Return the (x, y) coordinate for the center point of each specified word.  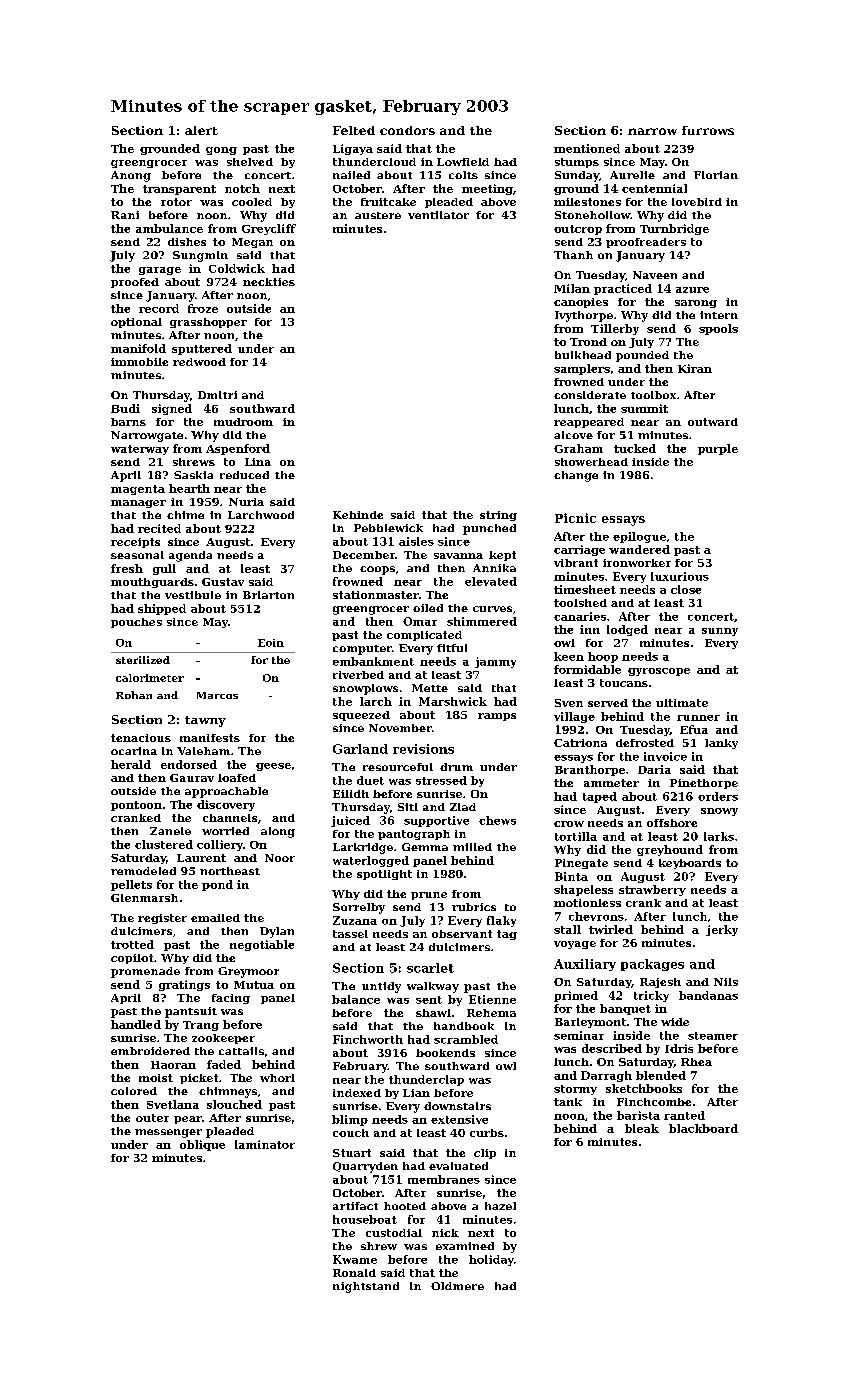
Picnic (575, 518)
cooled (252, 202)
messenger (168, 1133)
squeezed (361, 716)
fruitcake (388, 202)
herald (131, 764)
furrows (708, 130)
